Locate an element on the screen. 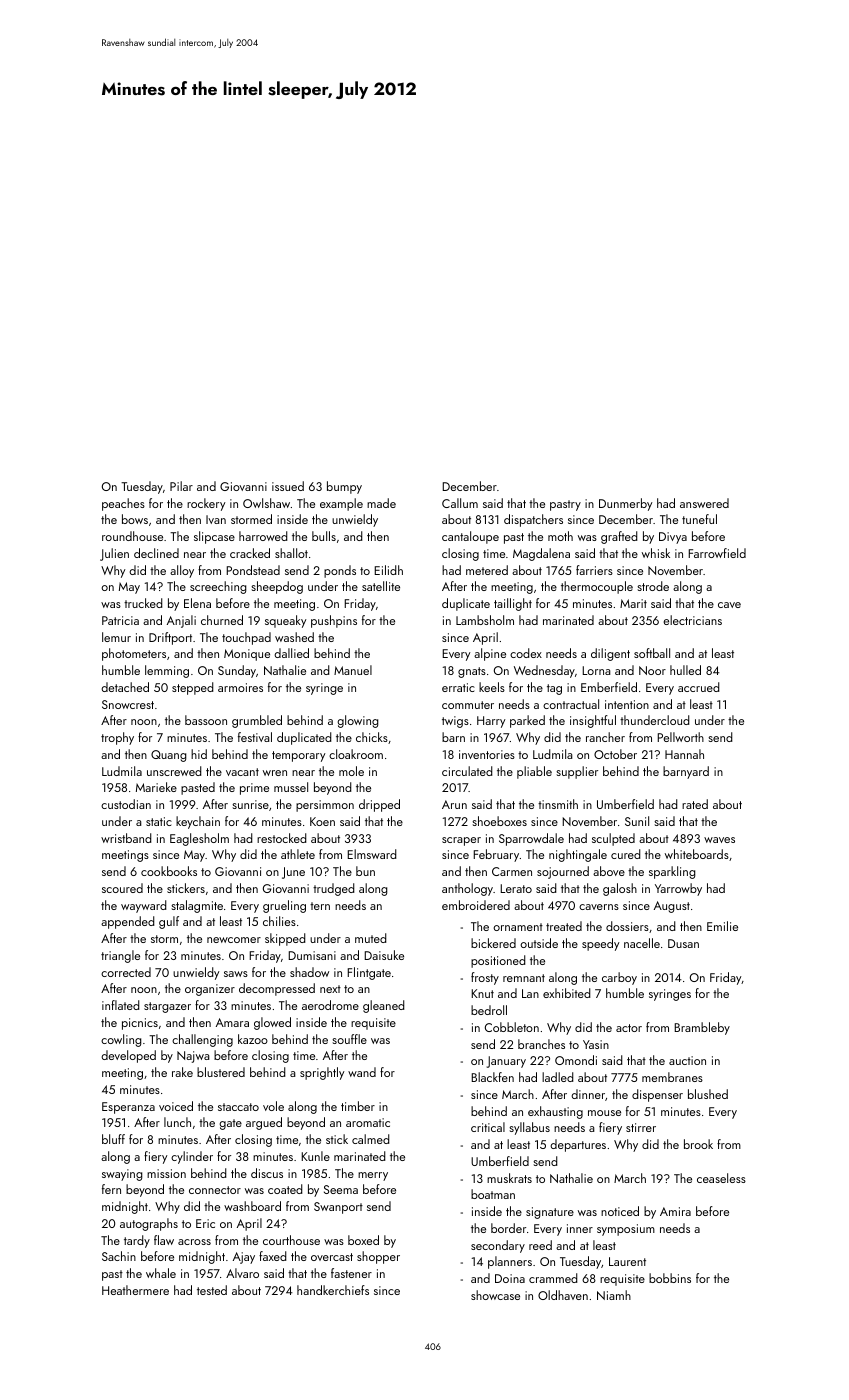 The width and height of the screenshot is (849, 1400). Ivan is located at coordinates (216, 519).
